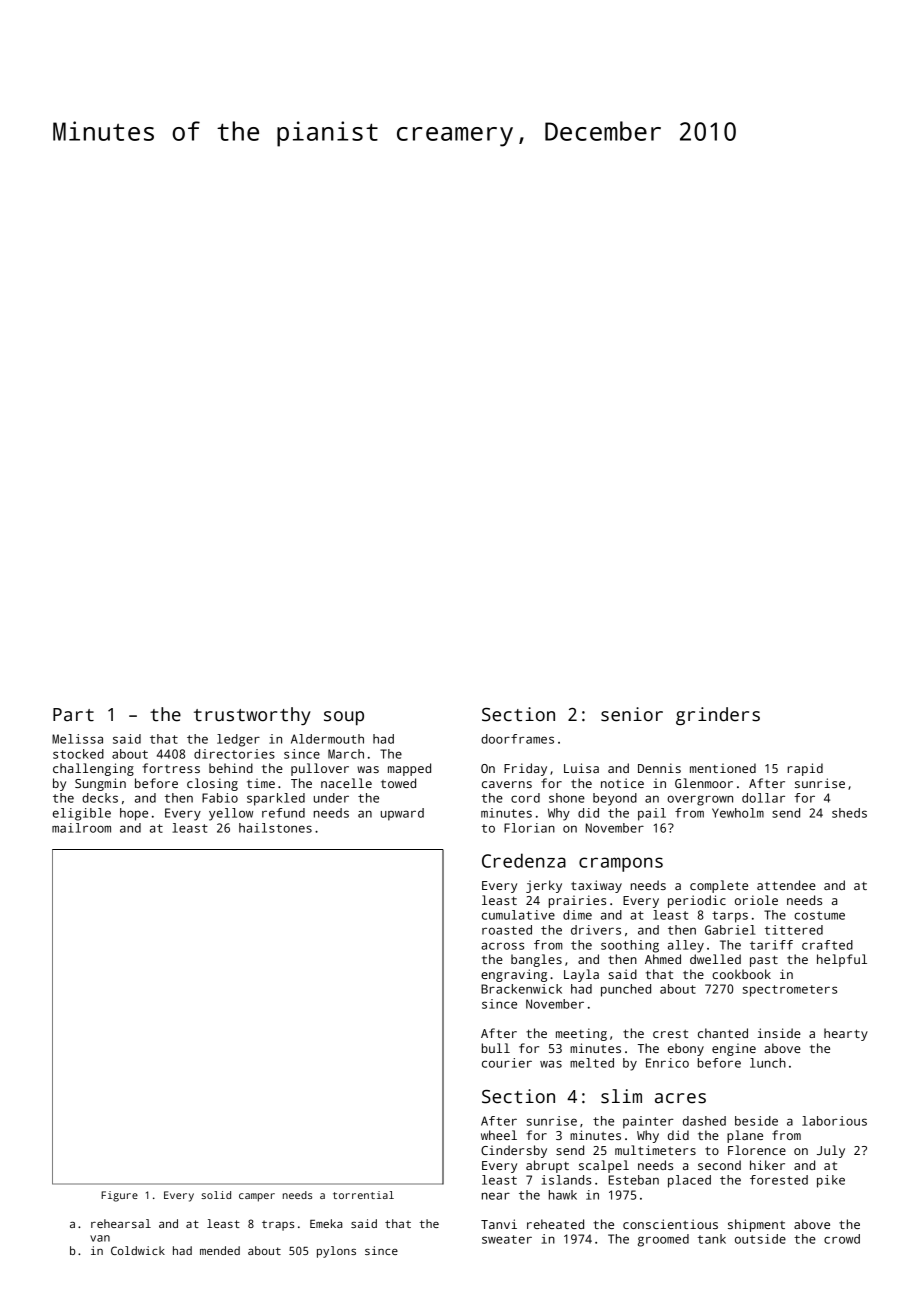  Describe the element at coordinates (344, 718) in the screenshot. I see `soup` at that location.
